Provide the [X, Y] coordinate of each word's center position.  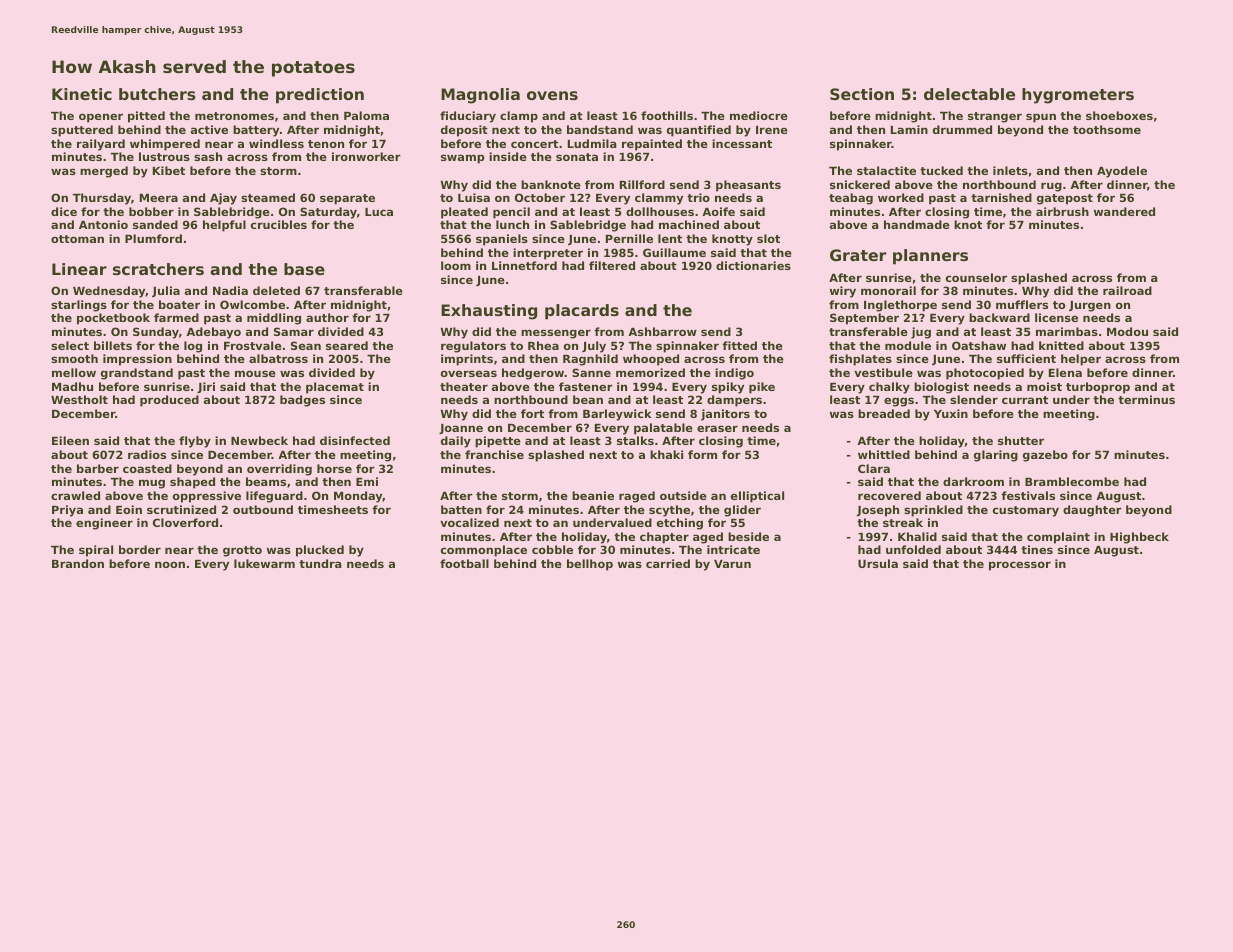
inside [508, 156]
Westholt [79, 399]
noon [170, 564]
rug [1051, 187]
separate [347, 199]
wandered [1124, 211]
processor [1020, 566]
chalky [889, 388]
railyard [101, 145]
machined [689, 224]
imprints [467, 360]
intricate [733, 549]
